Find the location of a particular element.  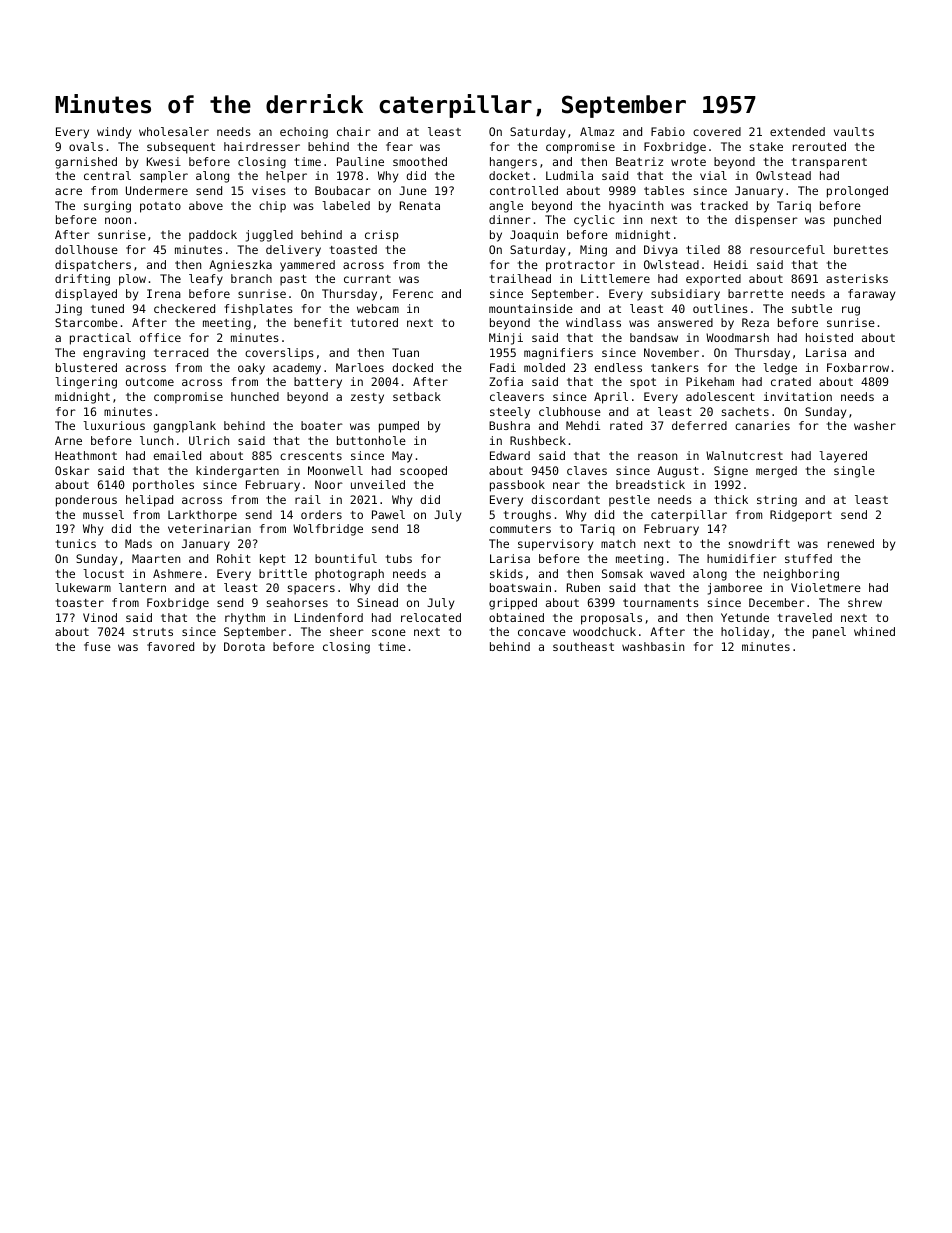

favored is located at coordinates (170, 646).
